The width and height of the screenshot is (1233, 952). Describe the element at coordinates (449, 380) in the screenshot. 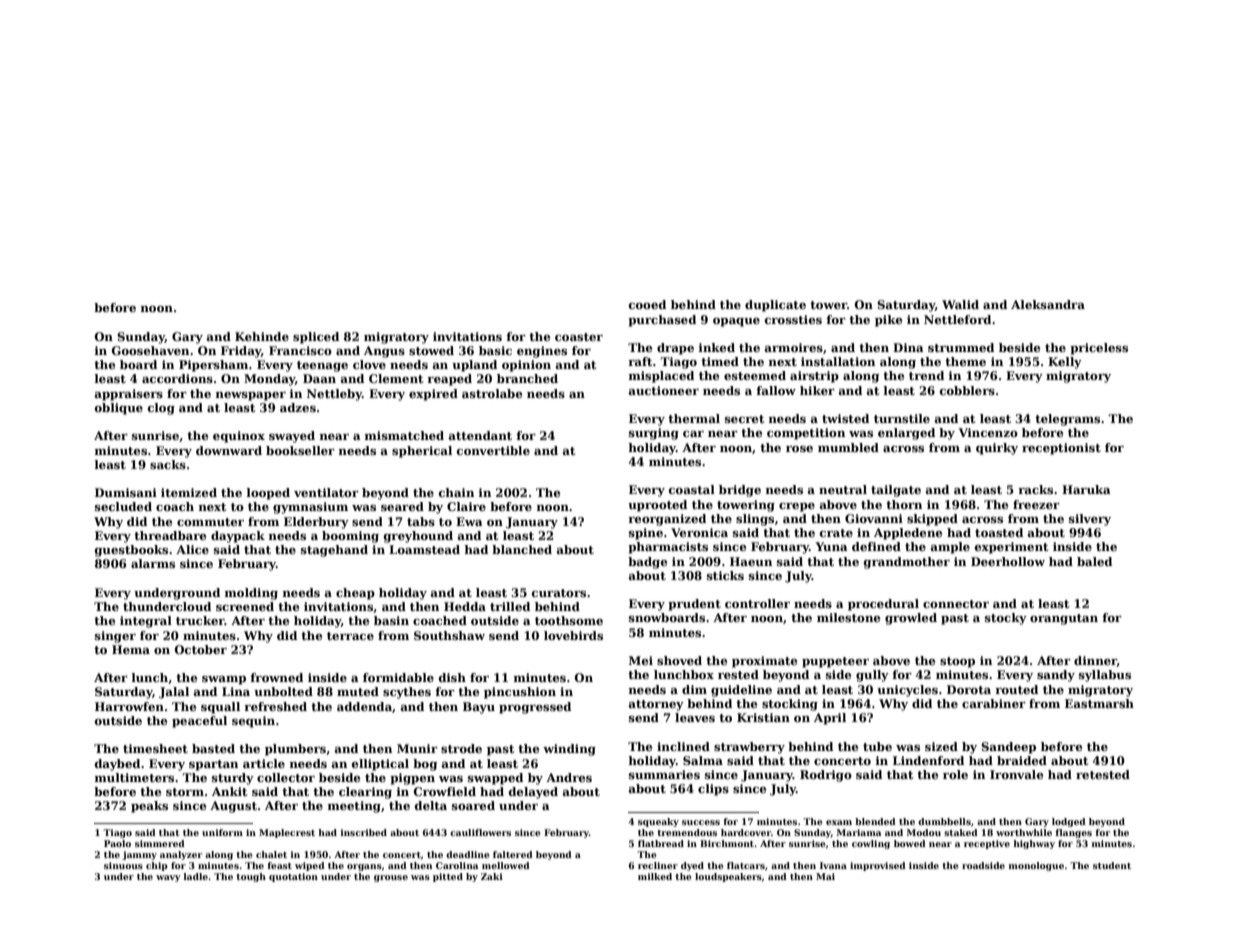

I see `reaped` at that location.
